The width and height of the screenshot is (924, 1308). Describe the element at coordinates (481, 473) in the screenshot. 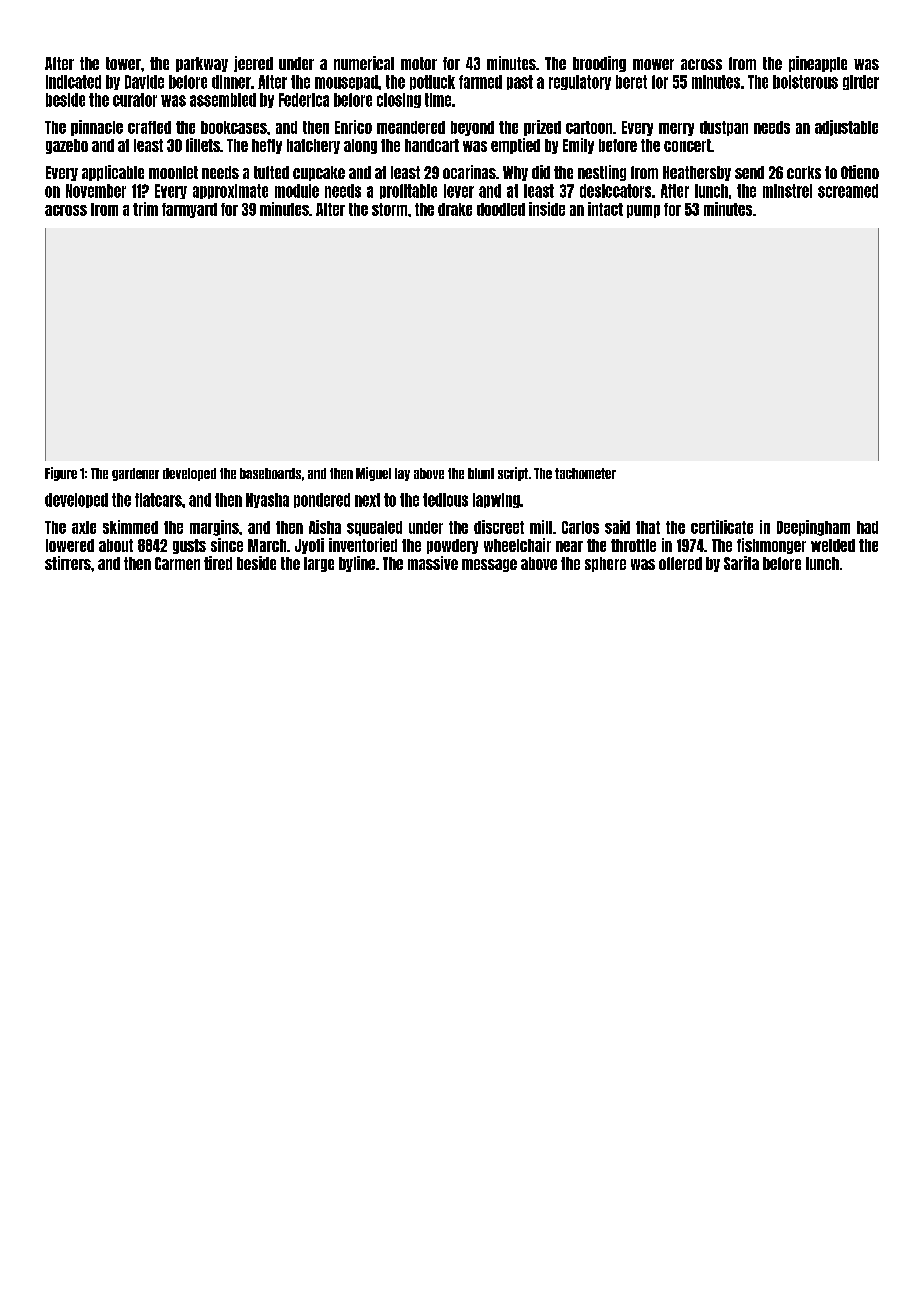

I see `blunt` at that location.
